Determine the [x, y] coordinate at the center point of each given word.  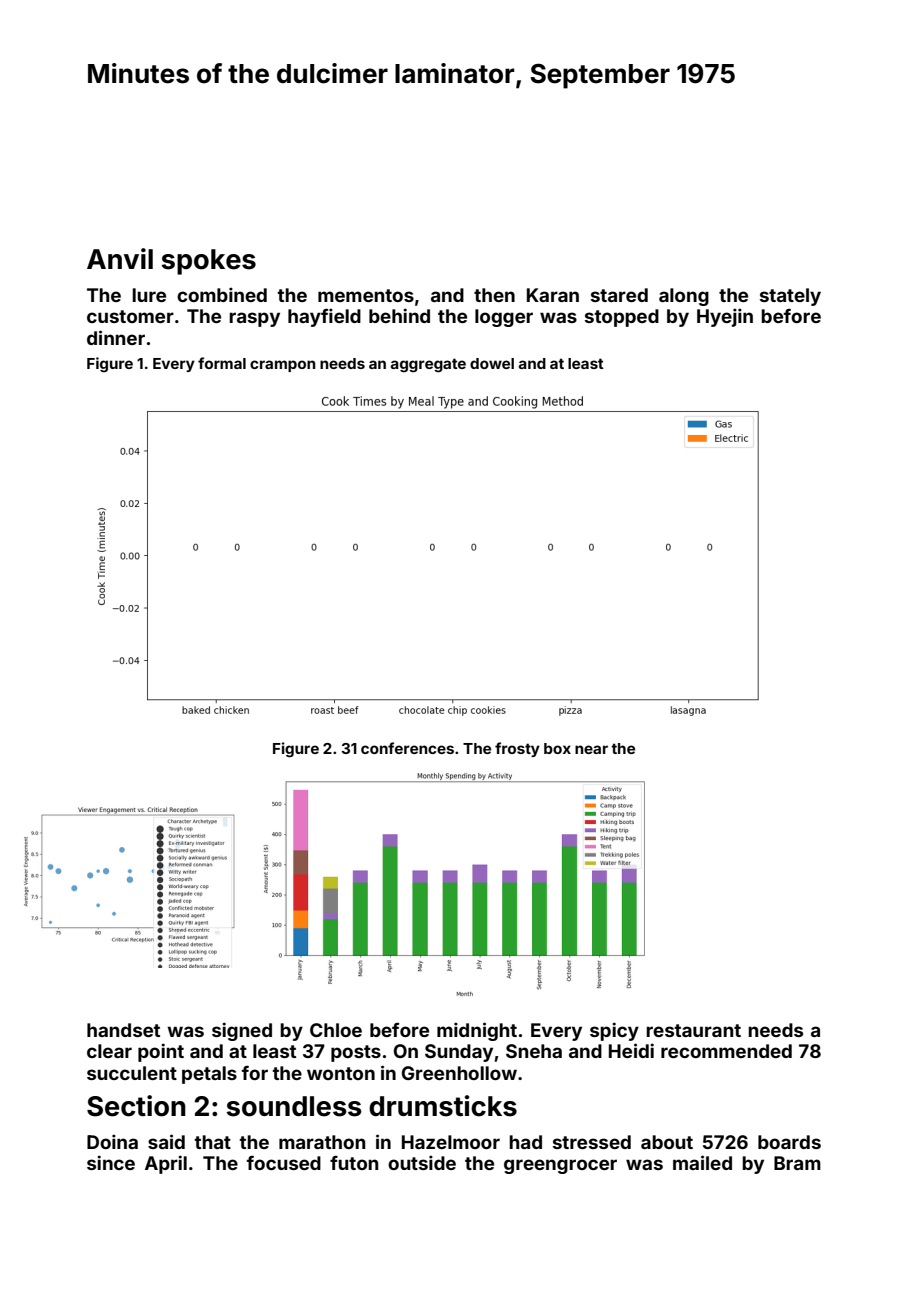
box [557, 748]
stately [790, 297]
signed [242, 1031]
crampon [283, 366]
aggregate [428, 365]
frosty [517, 749]
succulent [132, 1073]
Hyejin [725, 317]
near [591, 749]
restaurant [693, 1030]
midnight [477, 1031]
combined [222, 294]
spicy [614, 1031]
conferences [407, 748]
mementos [366, 295]
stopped [622, 318]
